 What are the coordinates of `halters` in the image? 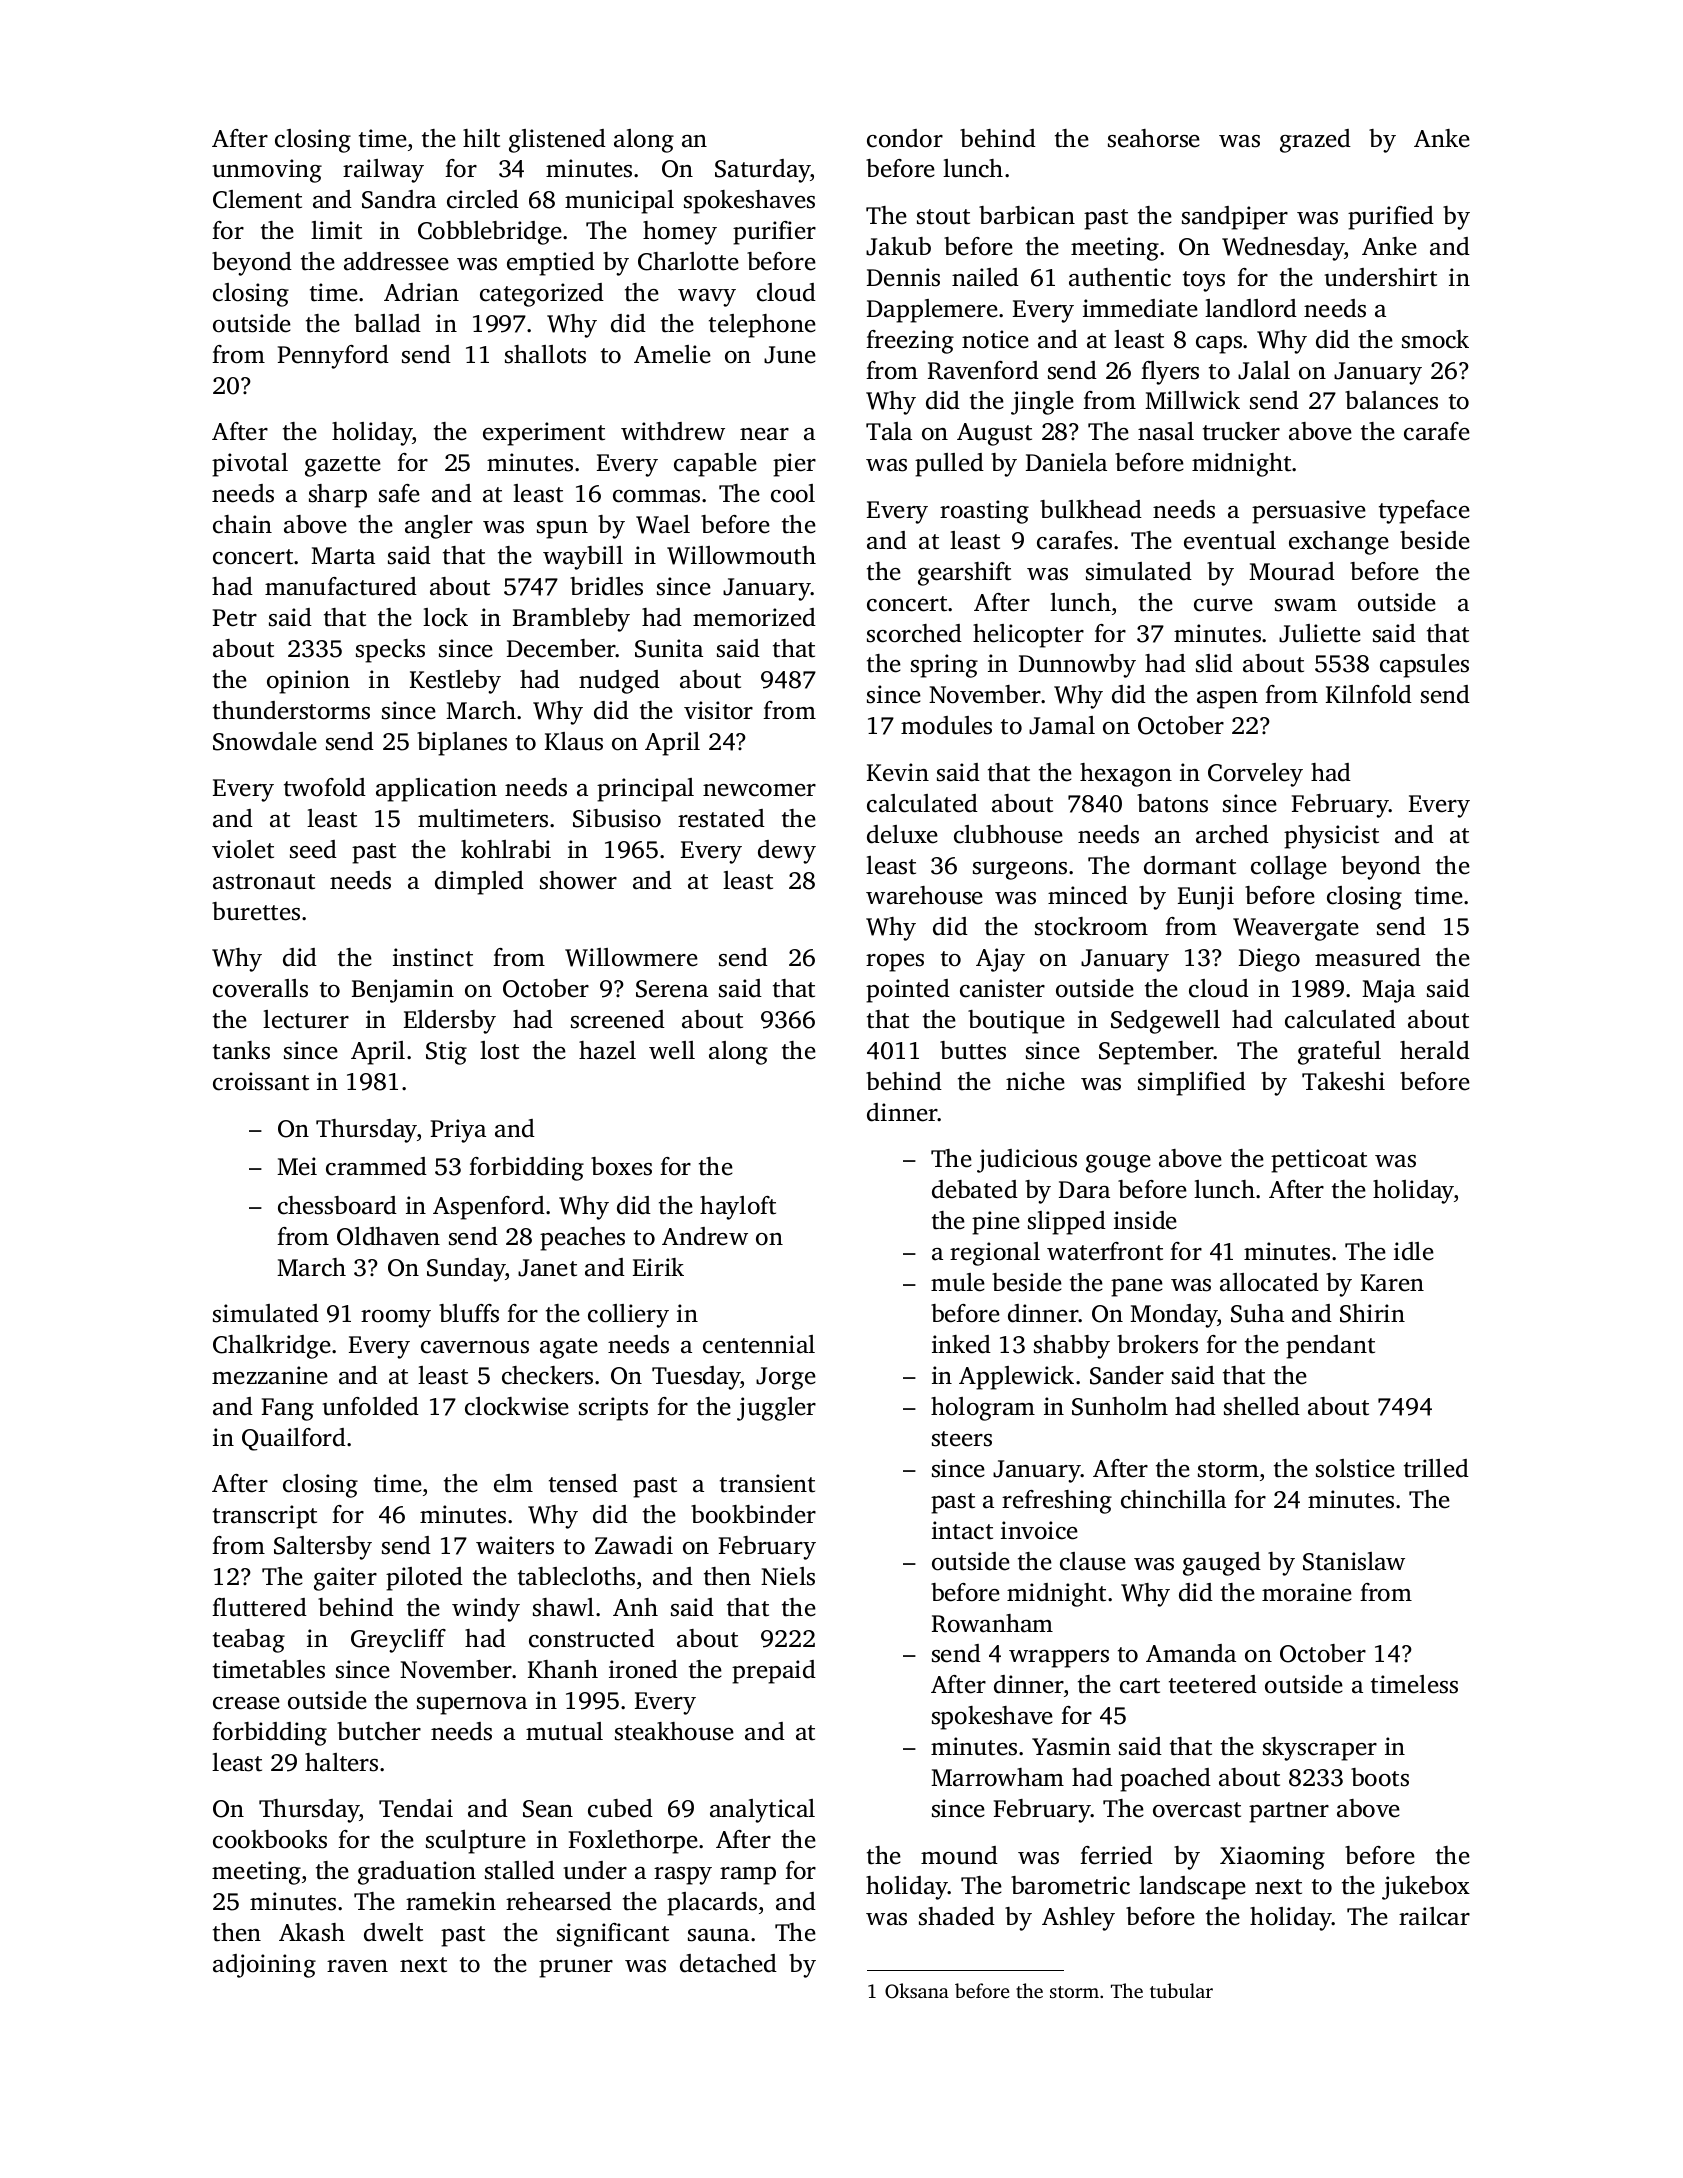 It's located at (341, 1762).
